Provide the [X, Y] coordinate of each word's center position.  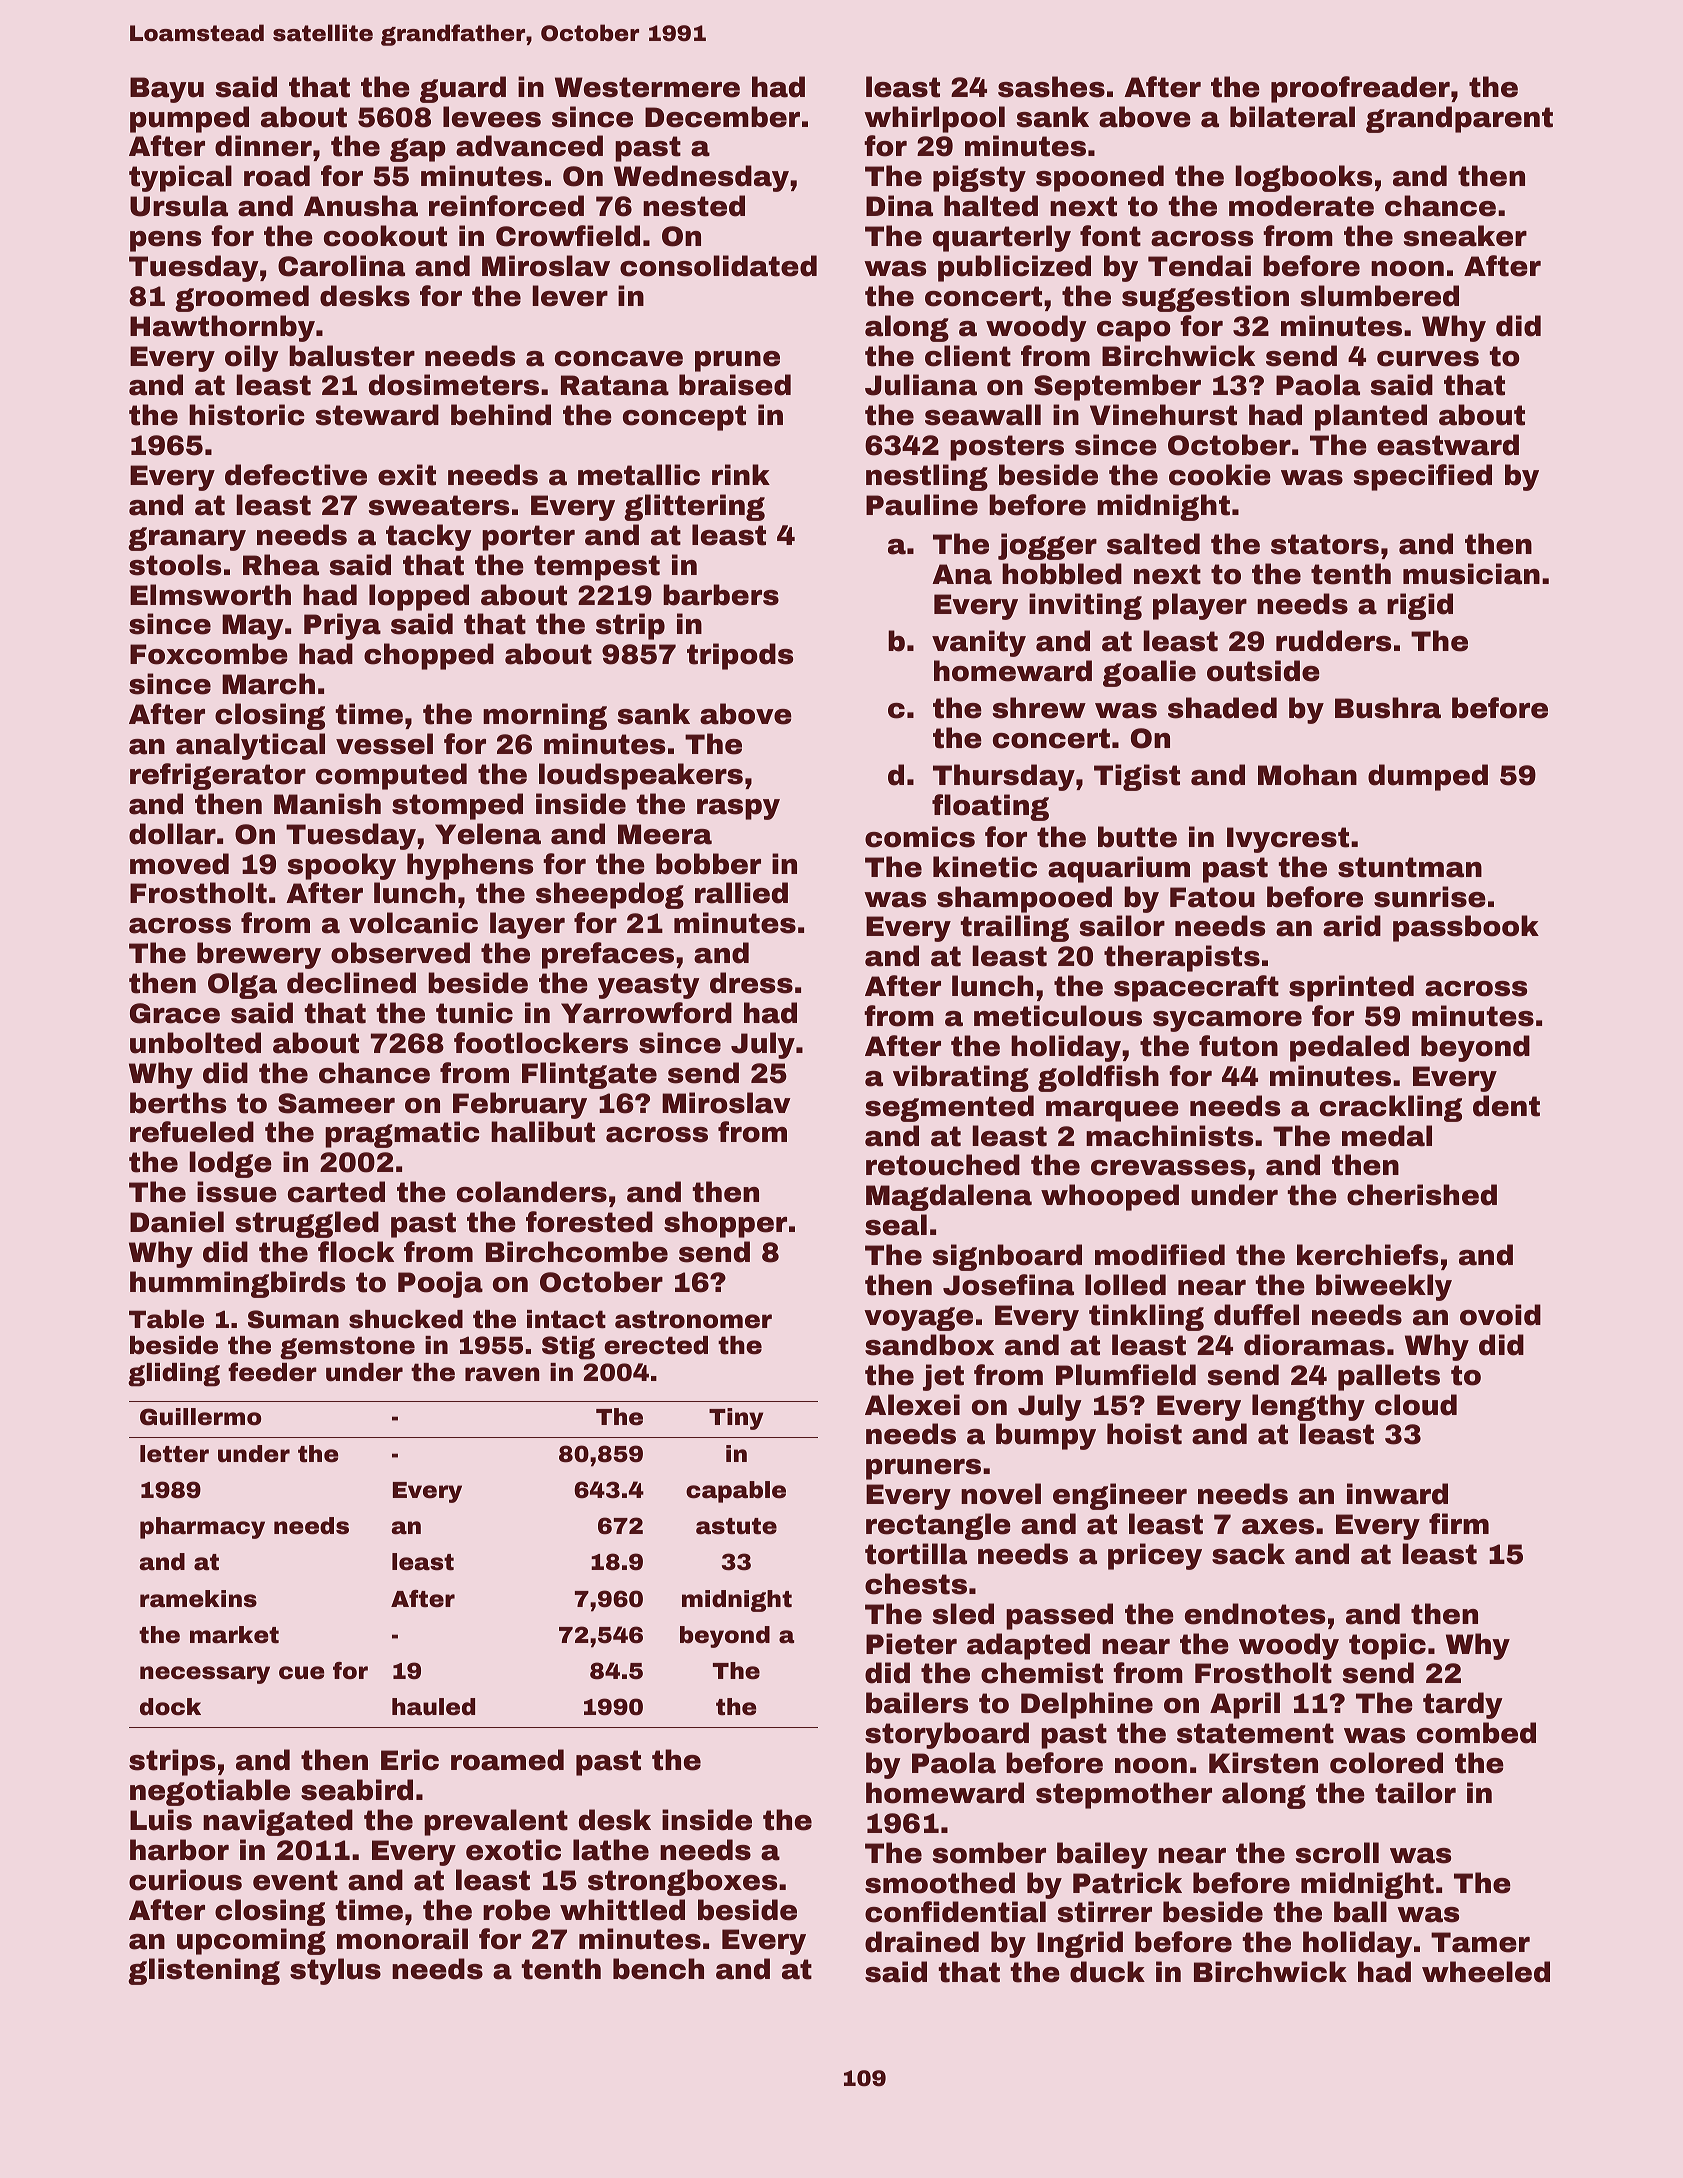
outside [1263, 671]
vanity [979, 643]
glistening [204, 1971]
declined [351, 983]
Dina [899, 206]
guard [463, 89]
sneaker [1465, 236]
